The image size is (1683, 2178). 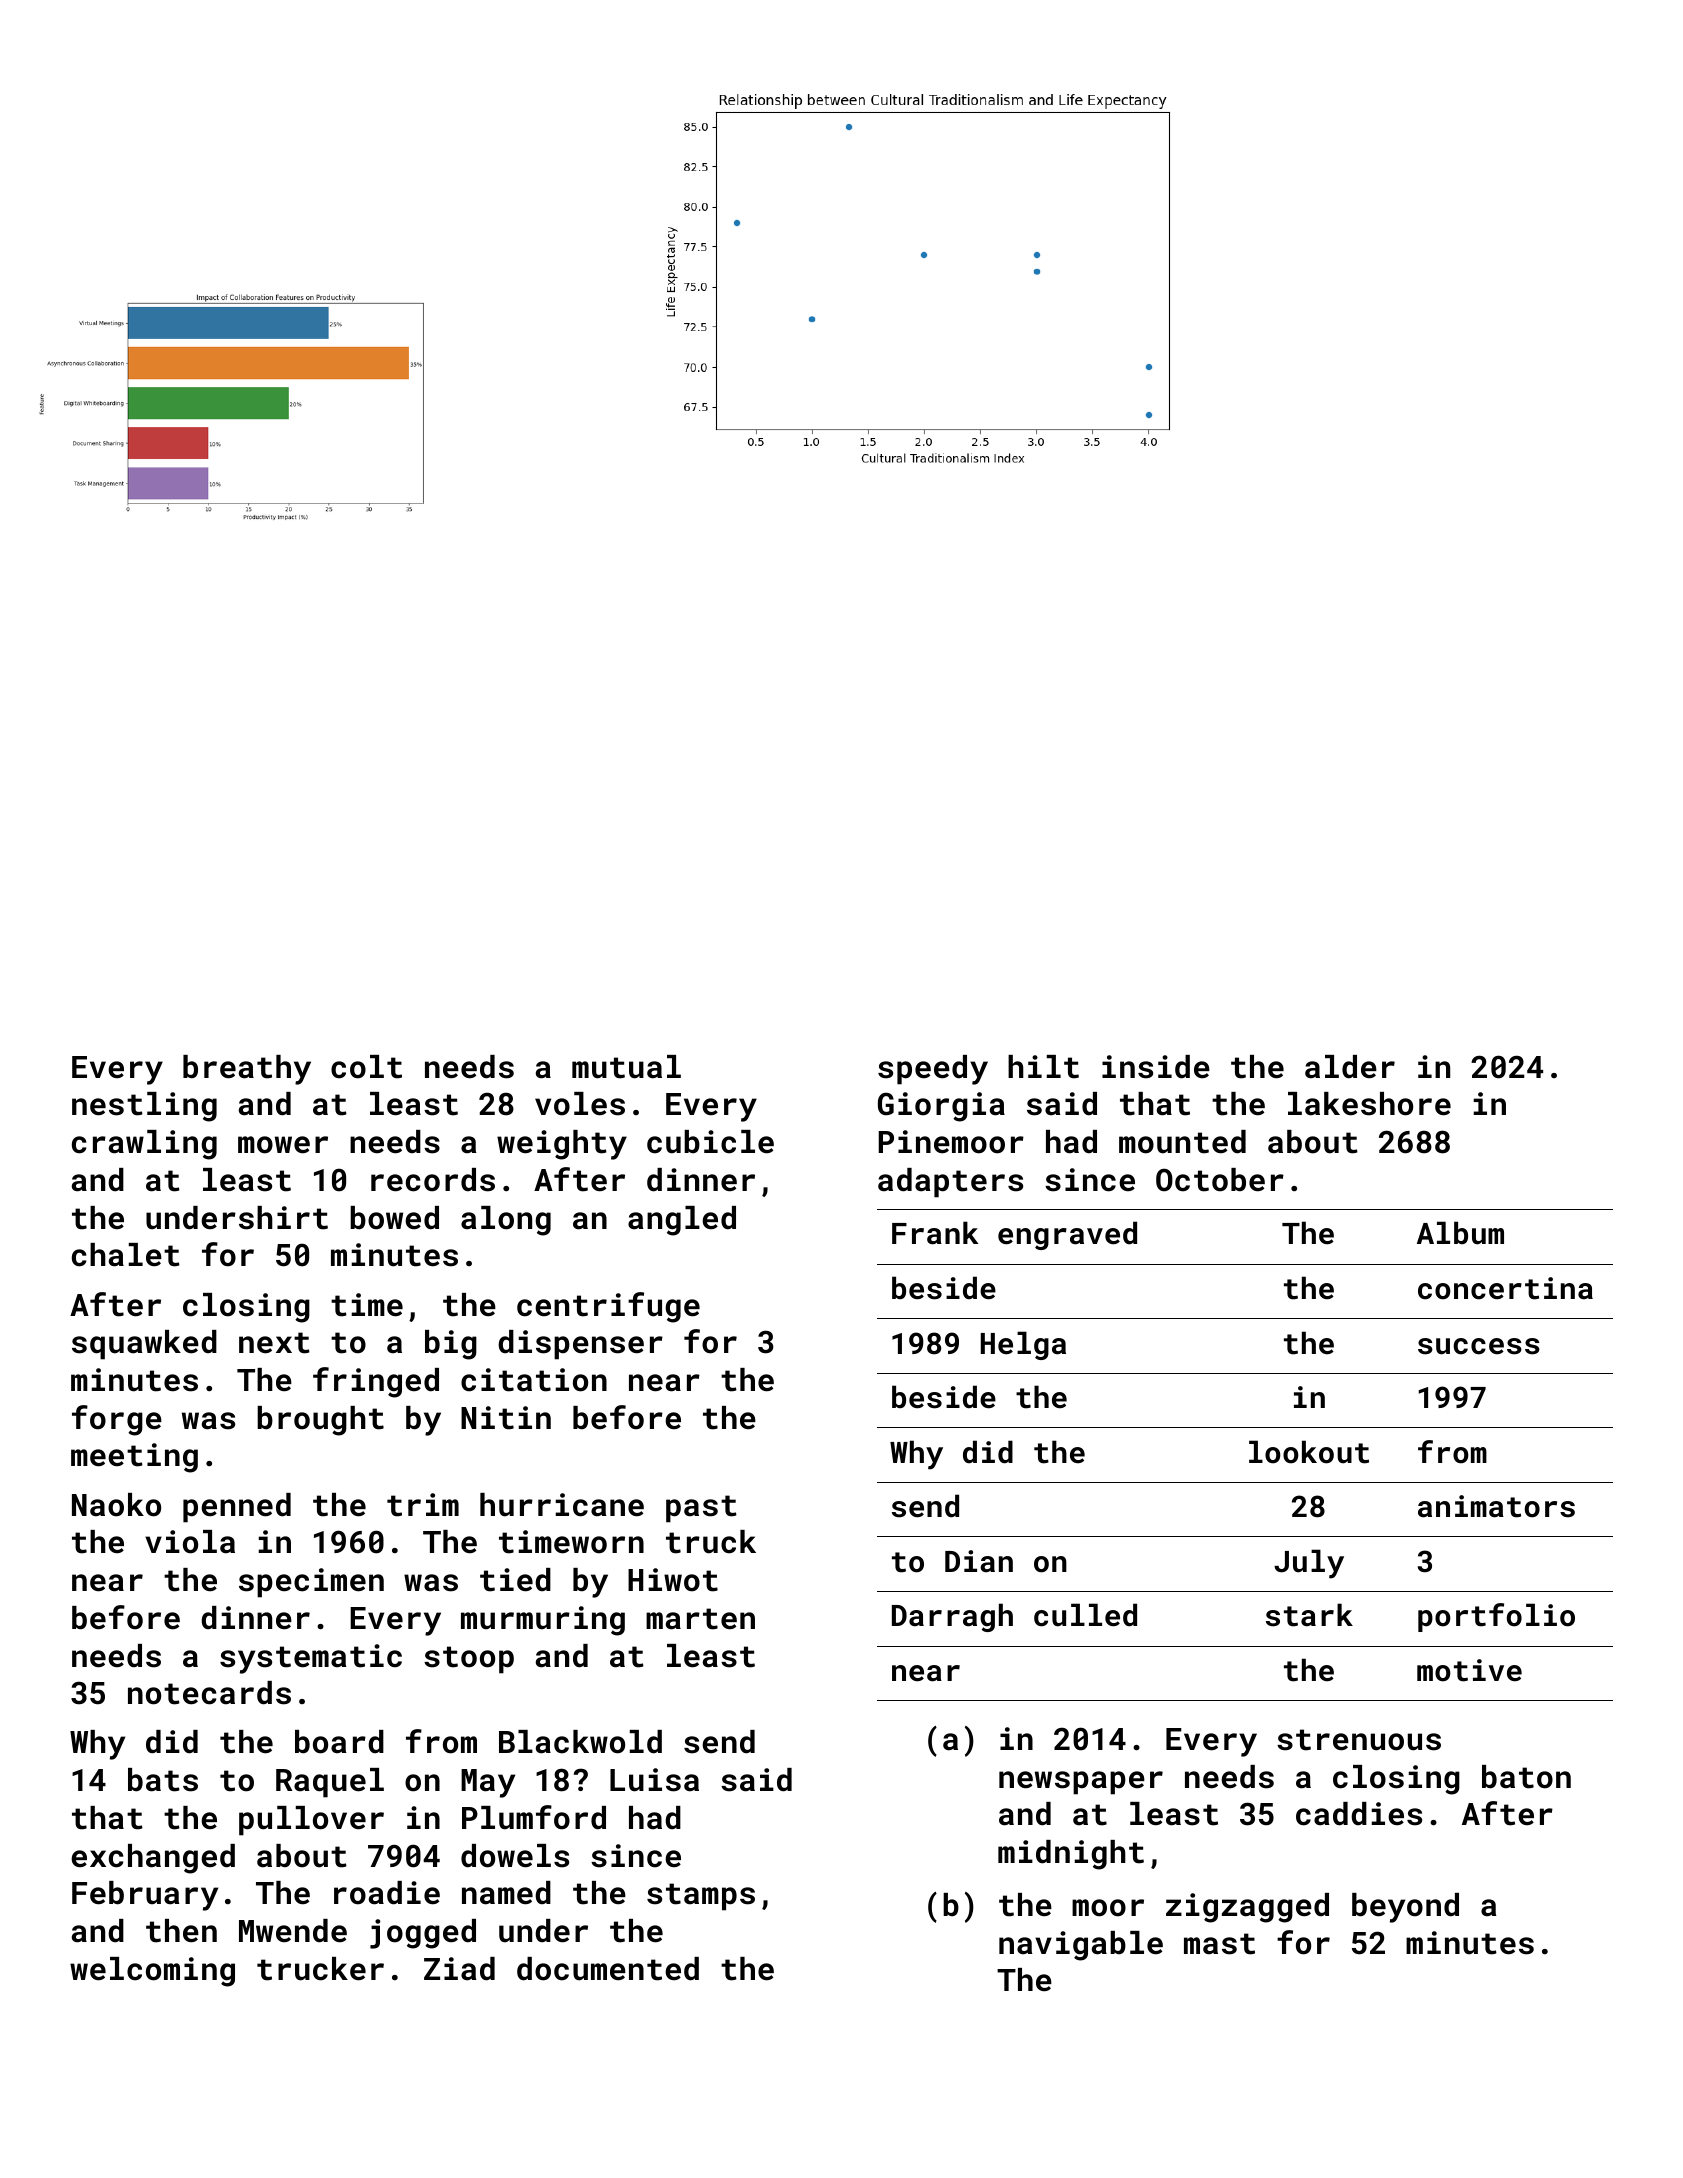 What do you see at coordinates (366, 1067) in the screenshot?
I see `colt` at bounding box center [366, 1067].
